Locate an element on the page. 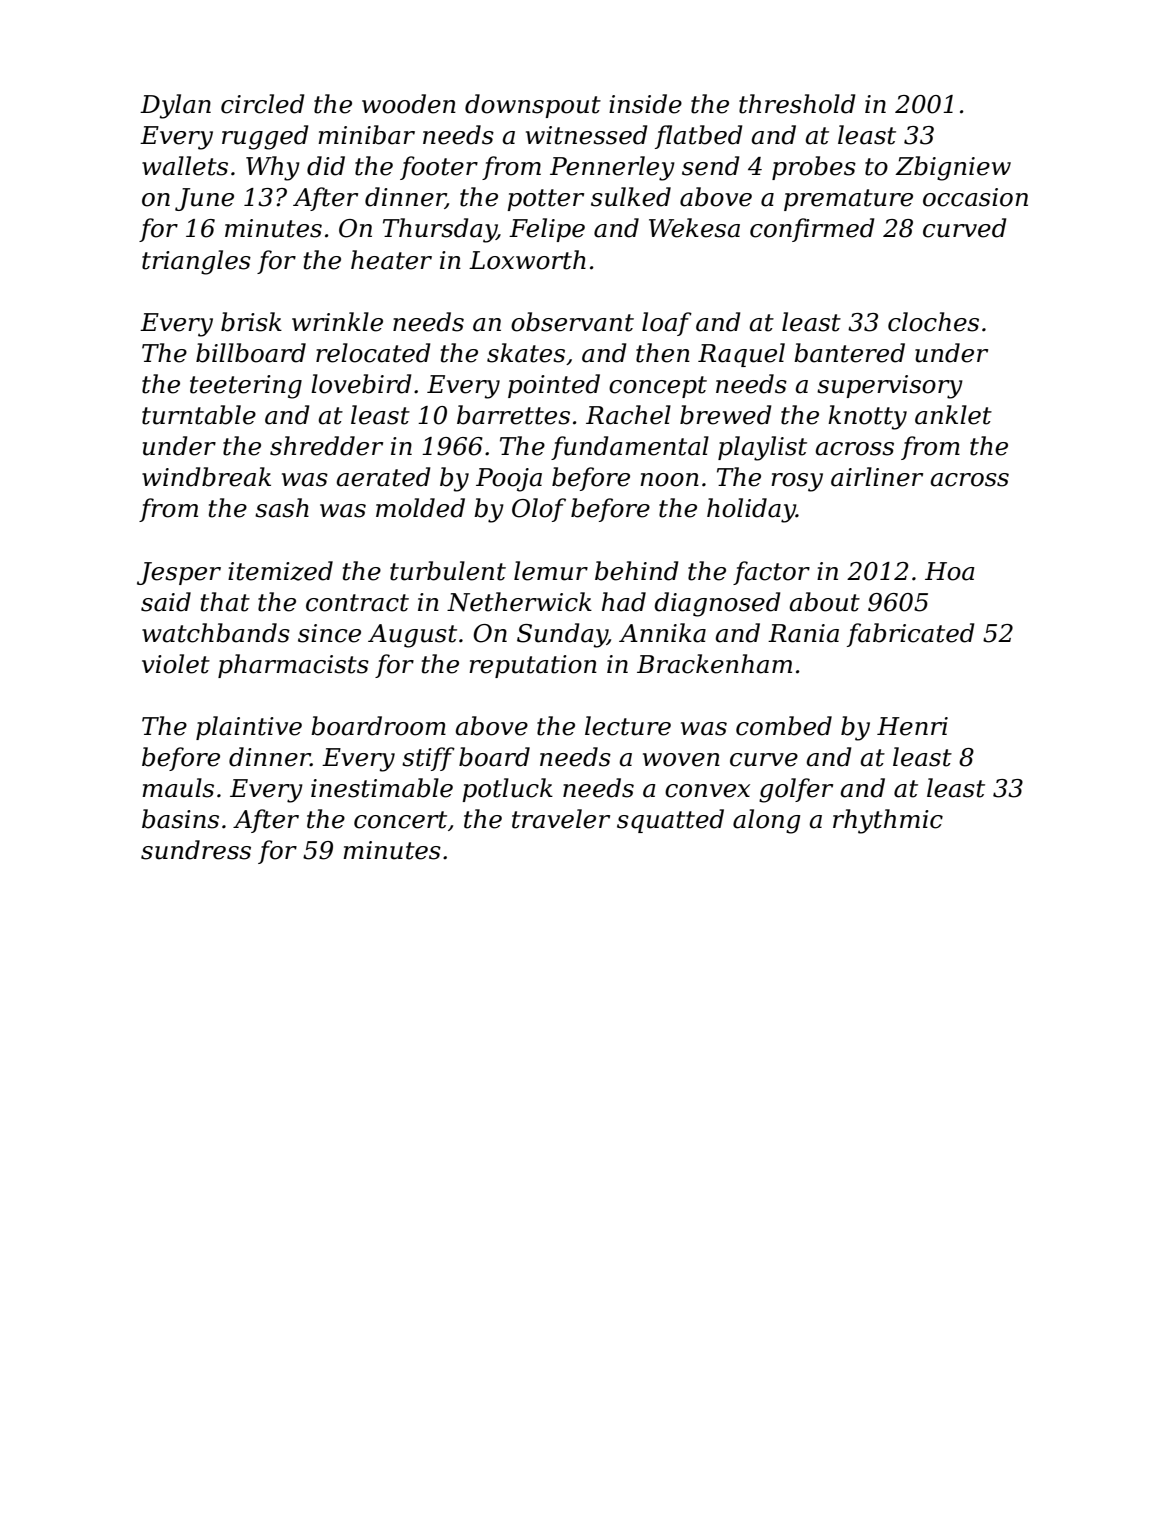 This document has width=1175, height=1521. Hoa is located at coordinates (949, 571).
